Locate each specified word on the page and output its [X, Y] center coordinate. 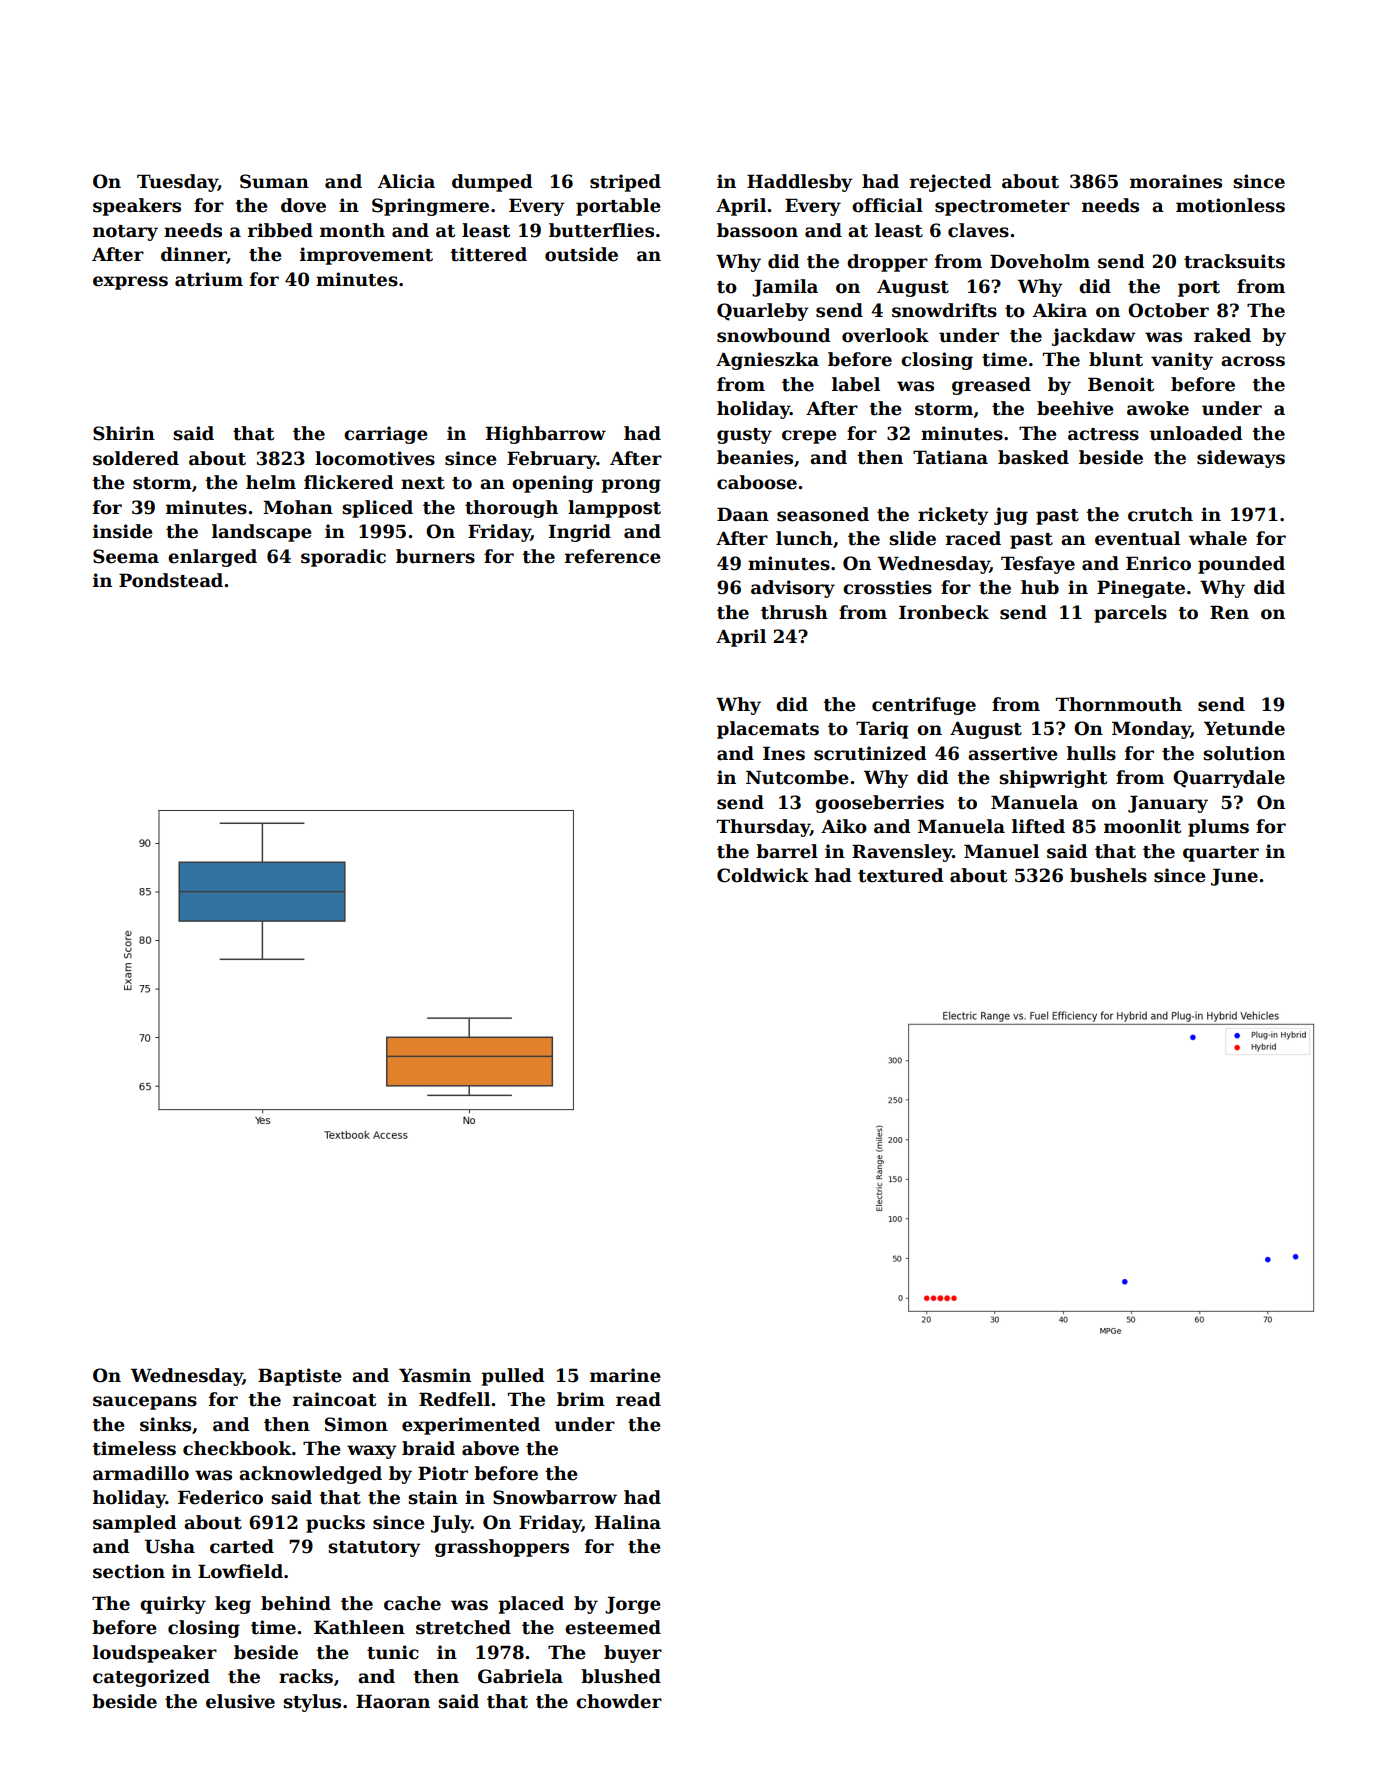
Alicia [406, 181]
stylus [312, 1703]
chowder [619, 1701]
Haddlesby [800, 183]
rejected [951, 183]
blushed [621, 1676]
